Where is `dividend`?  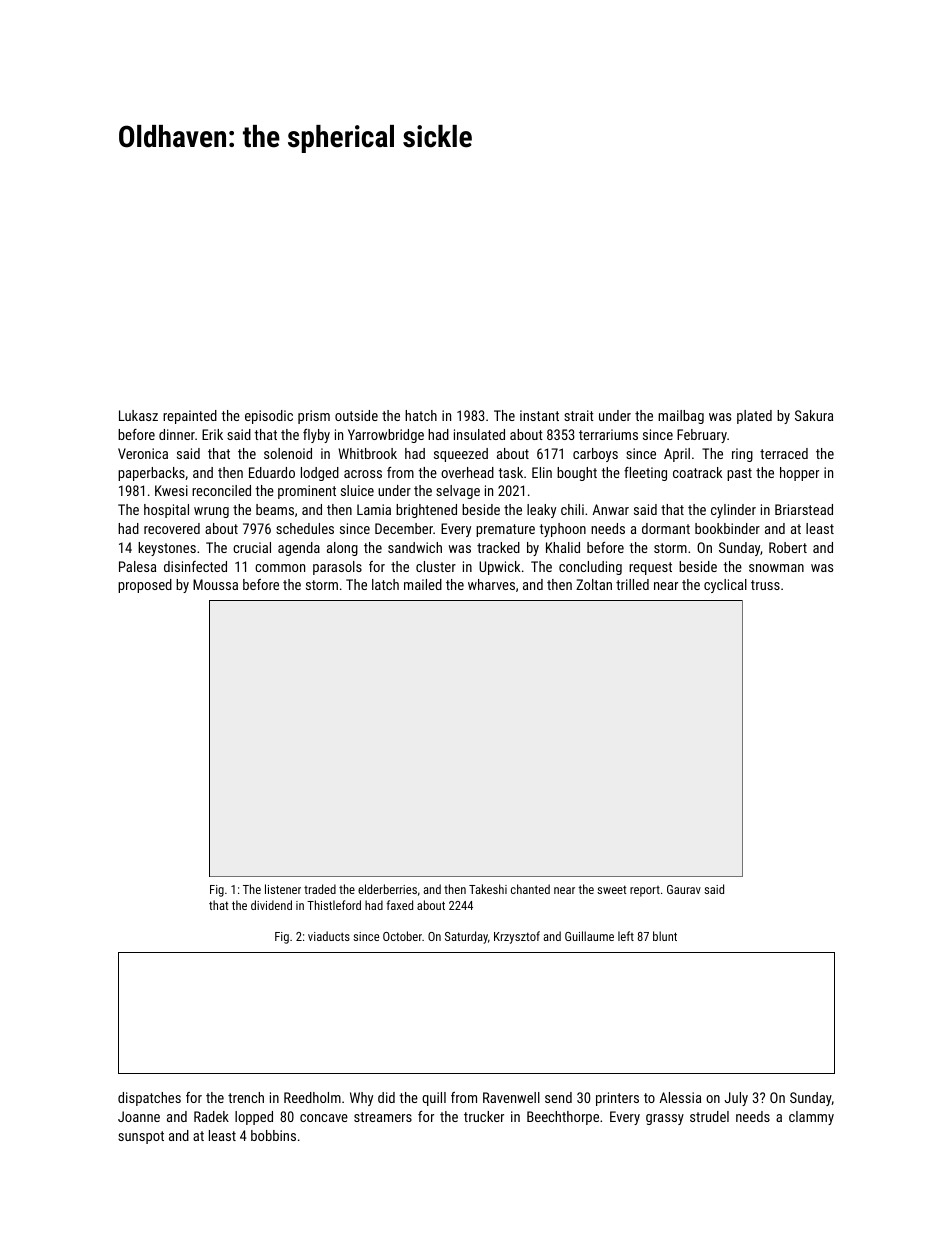 dividend is located at coordinates (271, 905).
